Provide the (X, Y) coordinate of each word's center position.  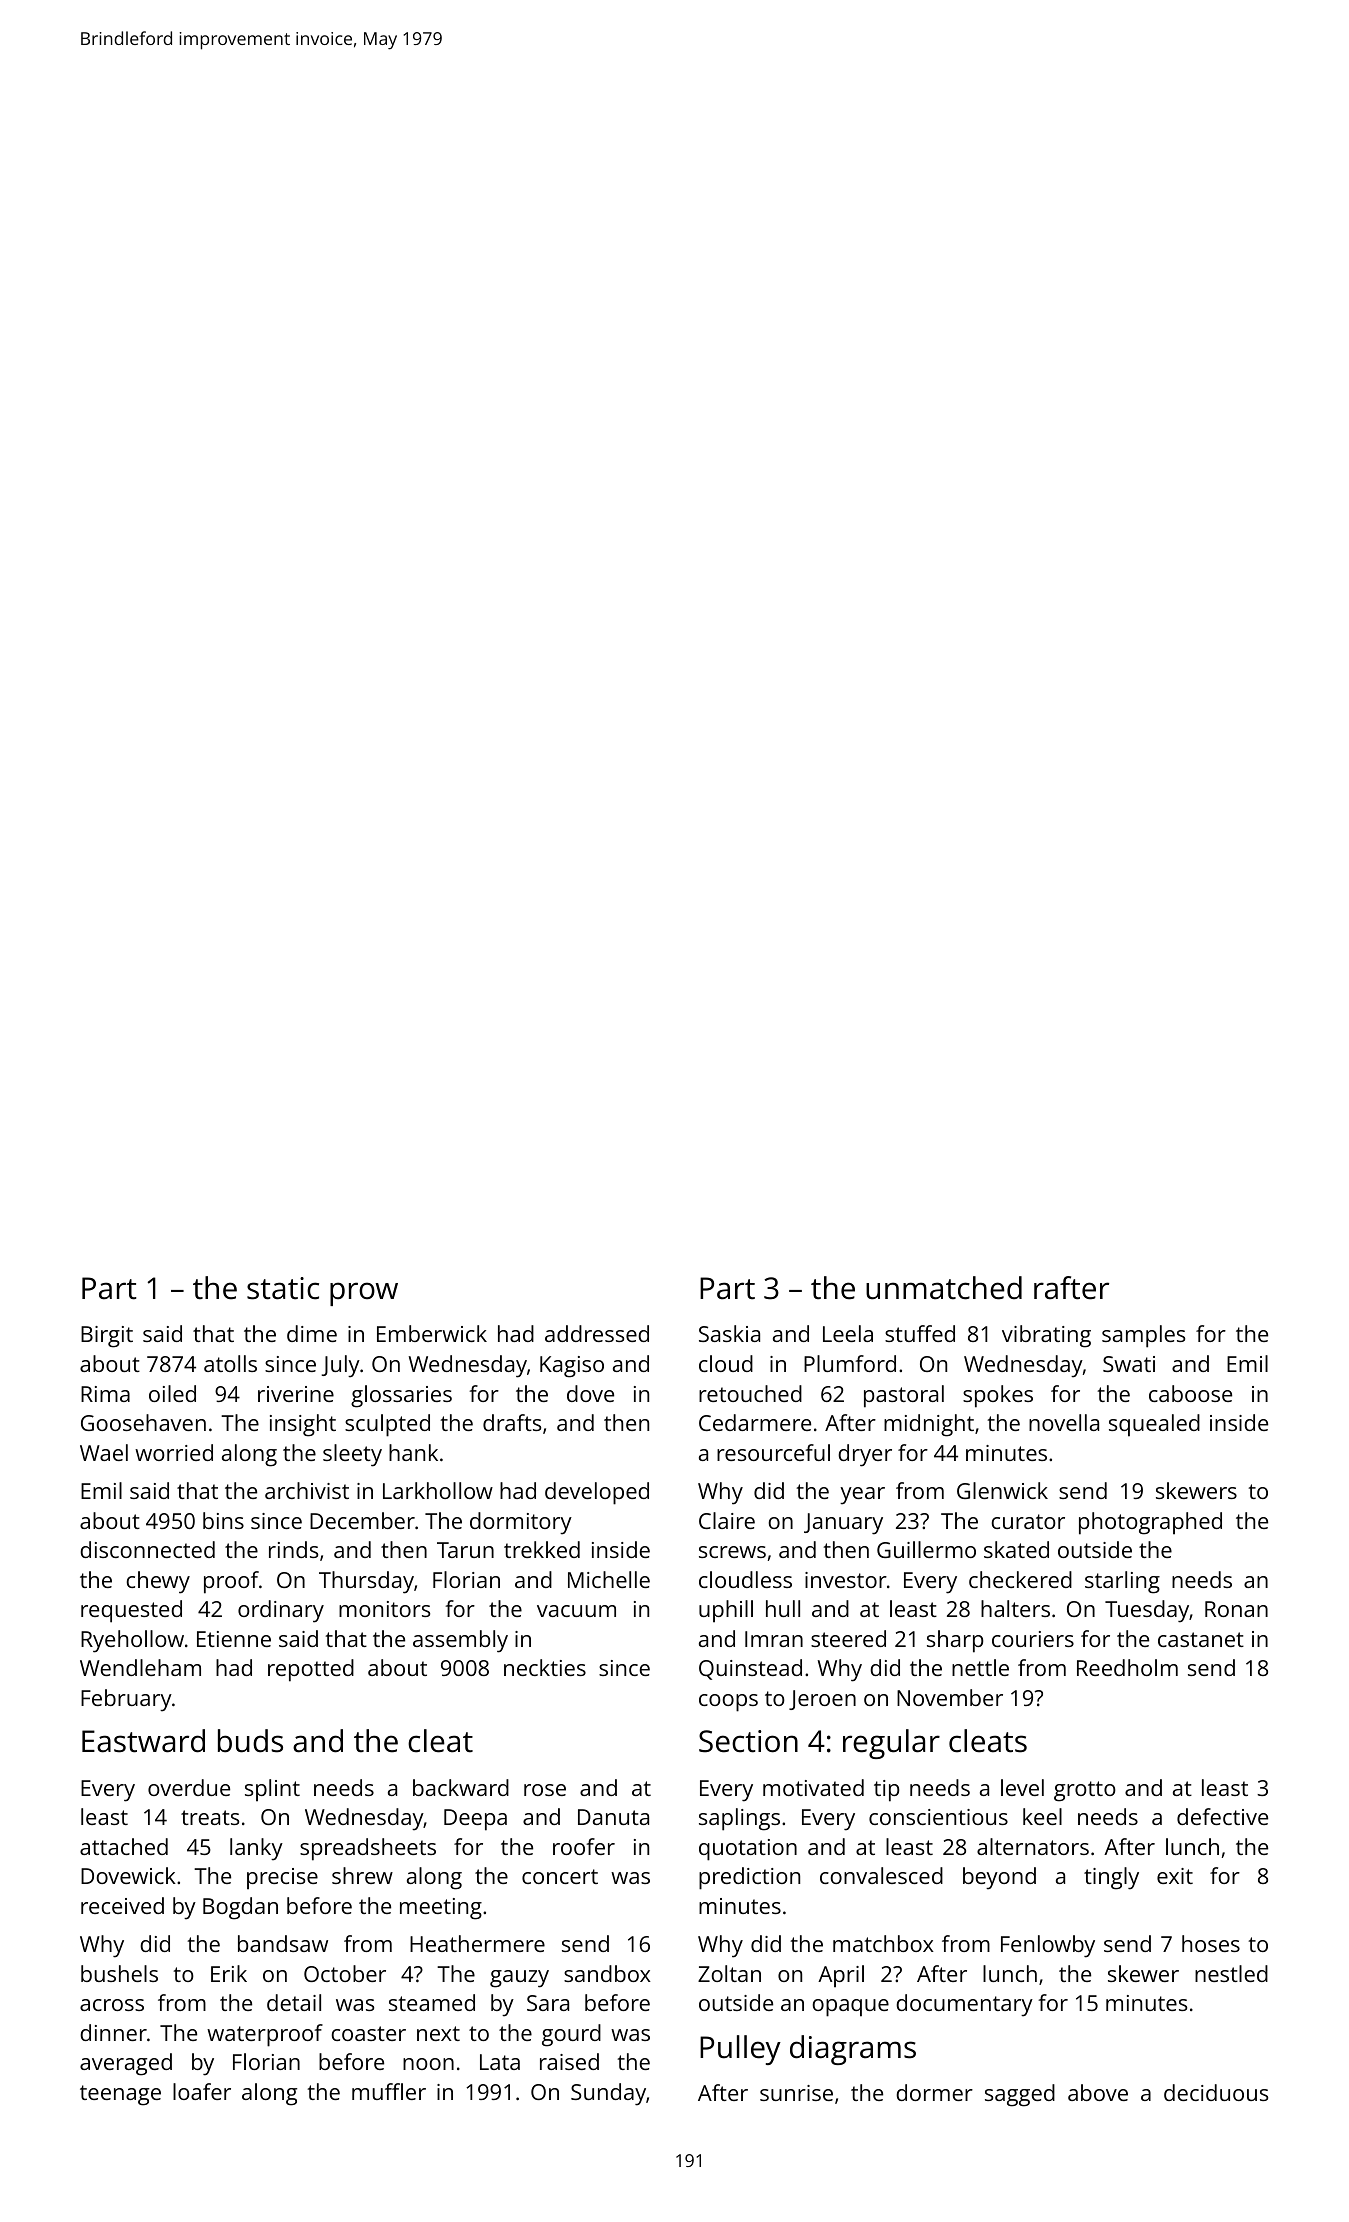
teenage (120, 2095)
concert (560, 1876)
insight (303, 1425)
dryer (865, 1455)
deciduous (1216, 2092)
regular (891, 1744)
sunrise (796, 2093)
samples (1143, 1336)
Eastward (143, 1741)
